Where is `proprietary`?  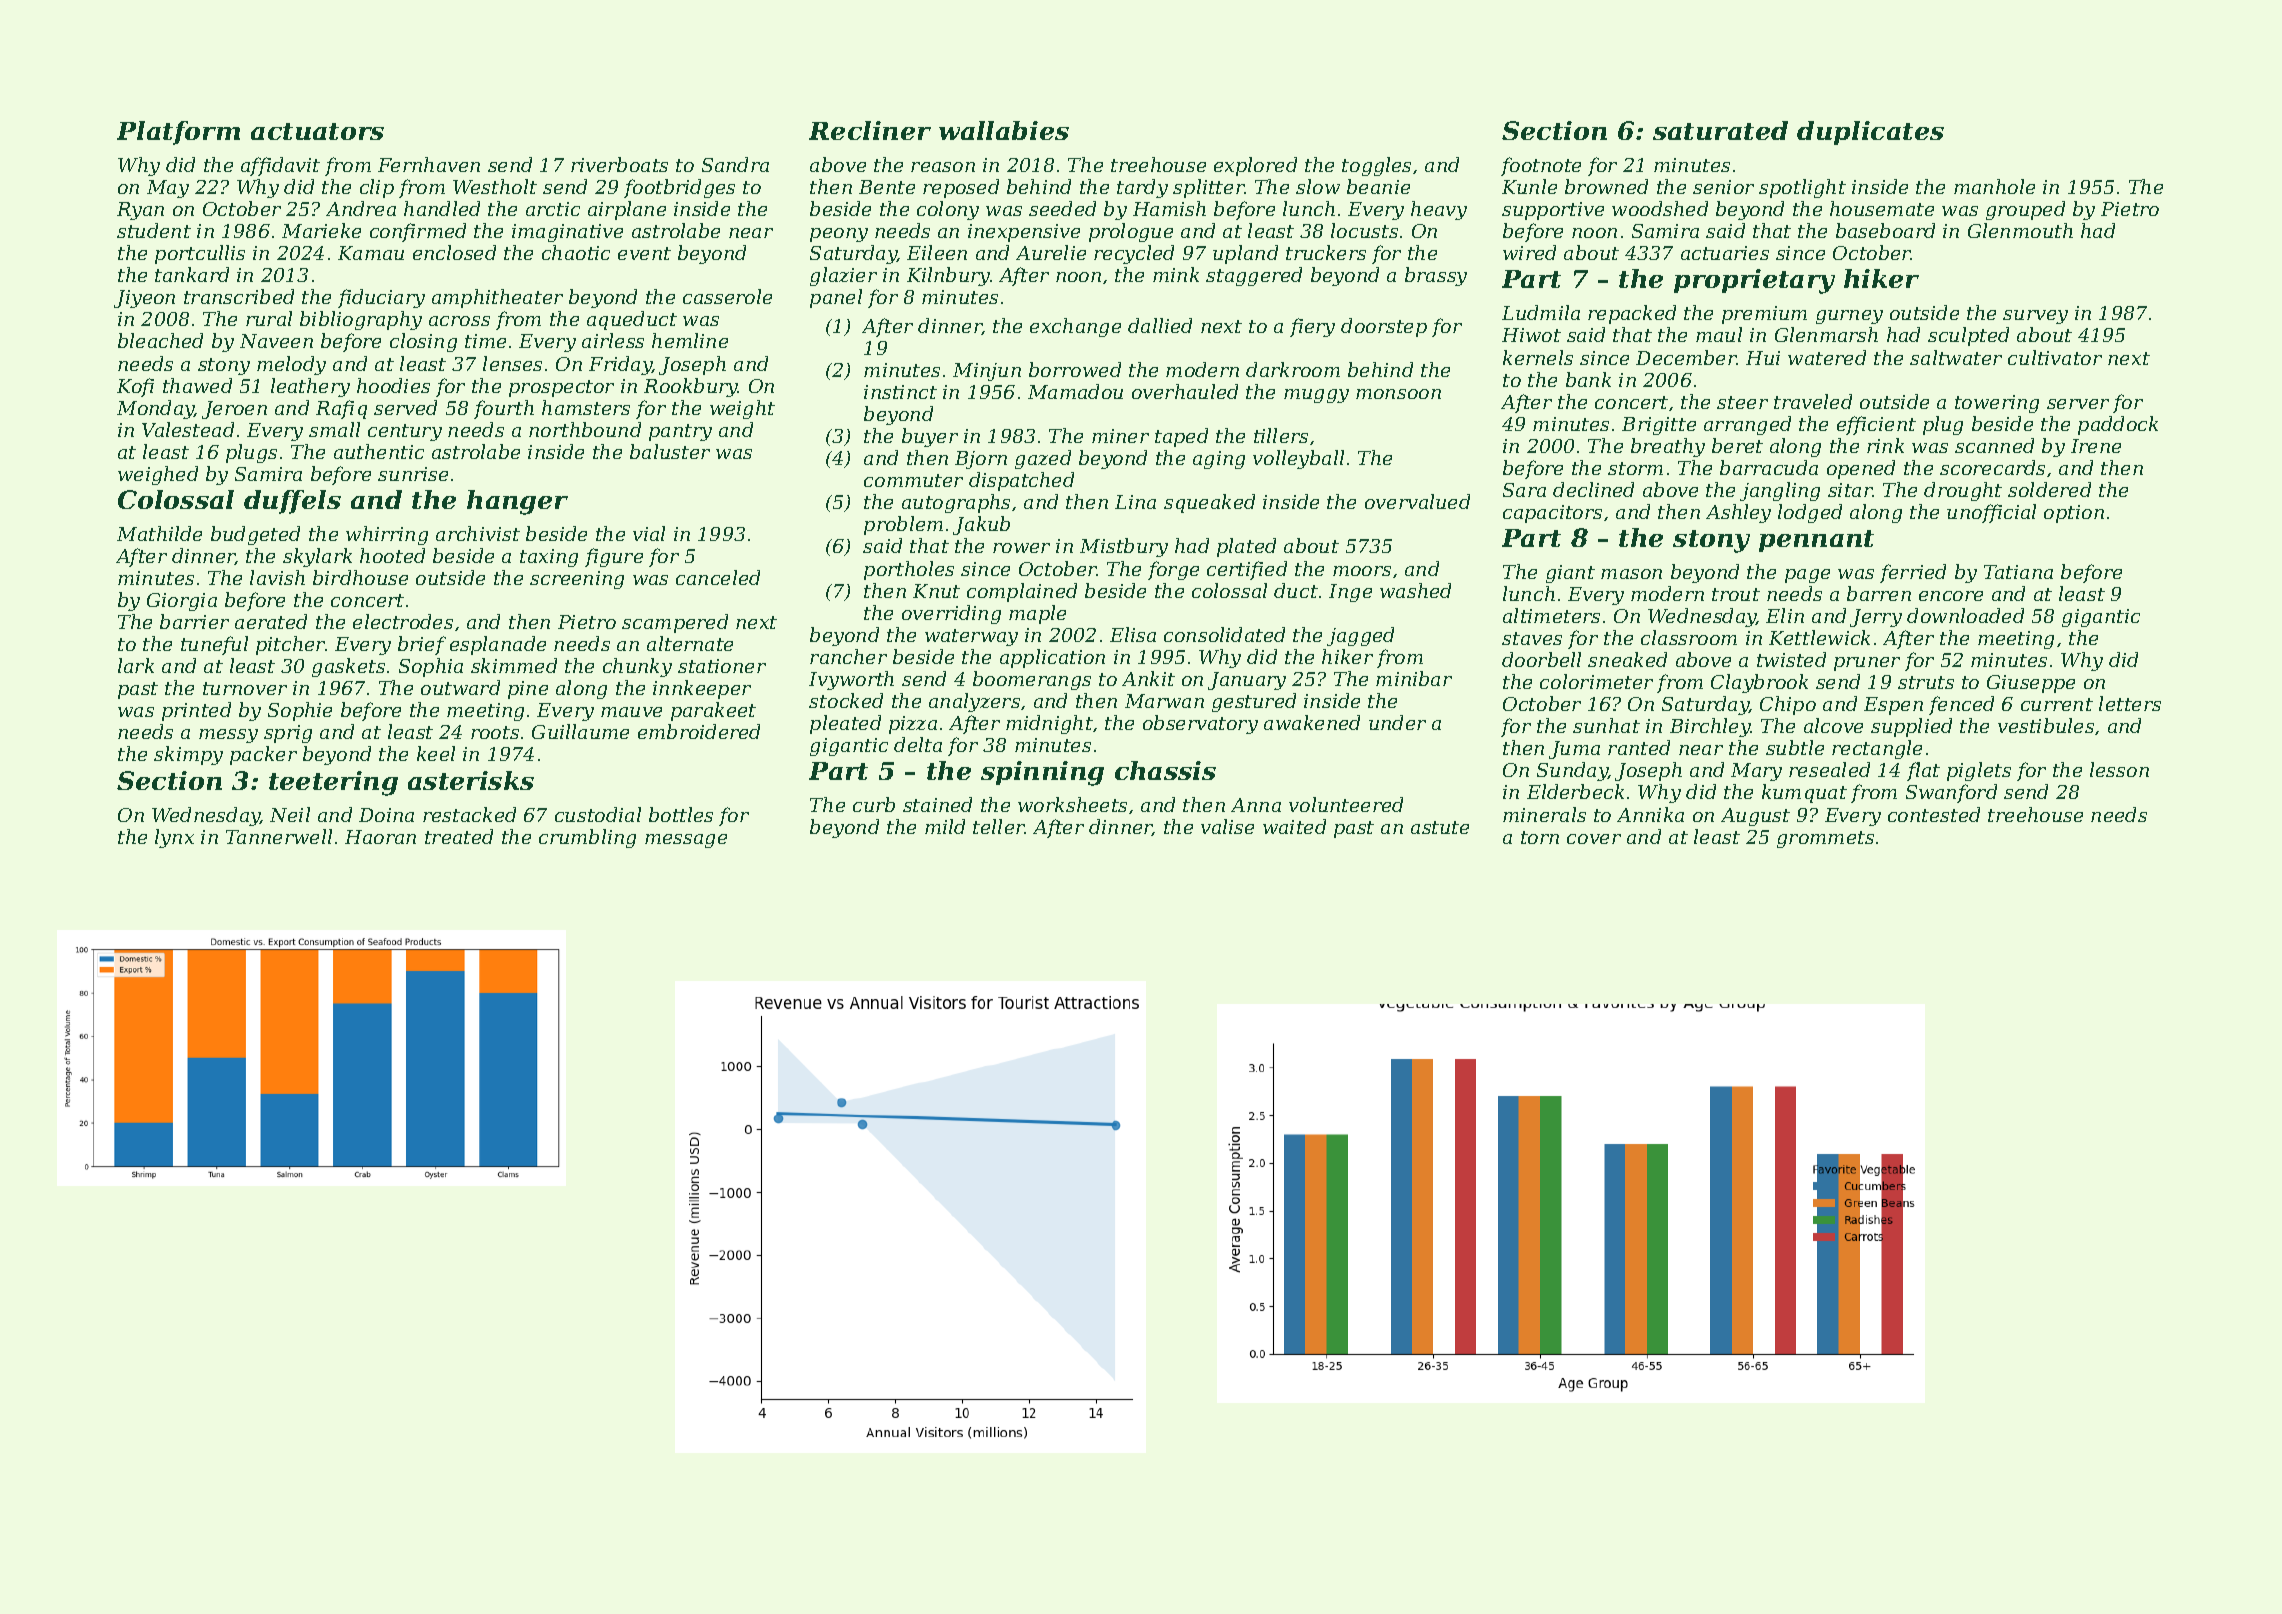 proprietary is located at coordinates (1754, 281).
